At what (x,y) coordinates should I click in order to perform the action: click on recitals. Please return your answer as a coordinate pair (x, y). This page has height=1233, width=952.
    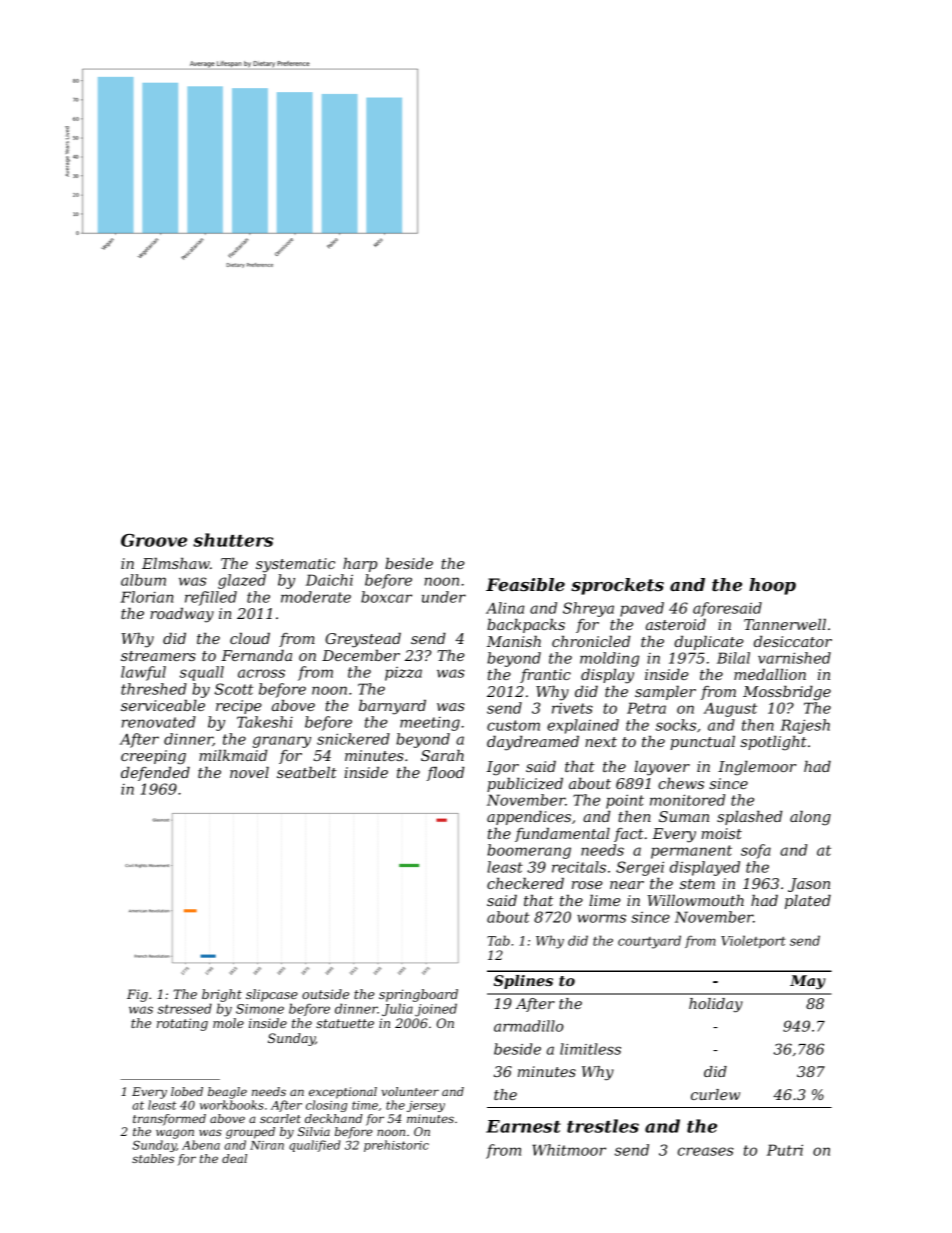
    Looking at the image, I should click on (579, 867).
